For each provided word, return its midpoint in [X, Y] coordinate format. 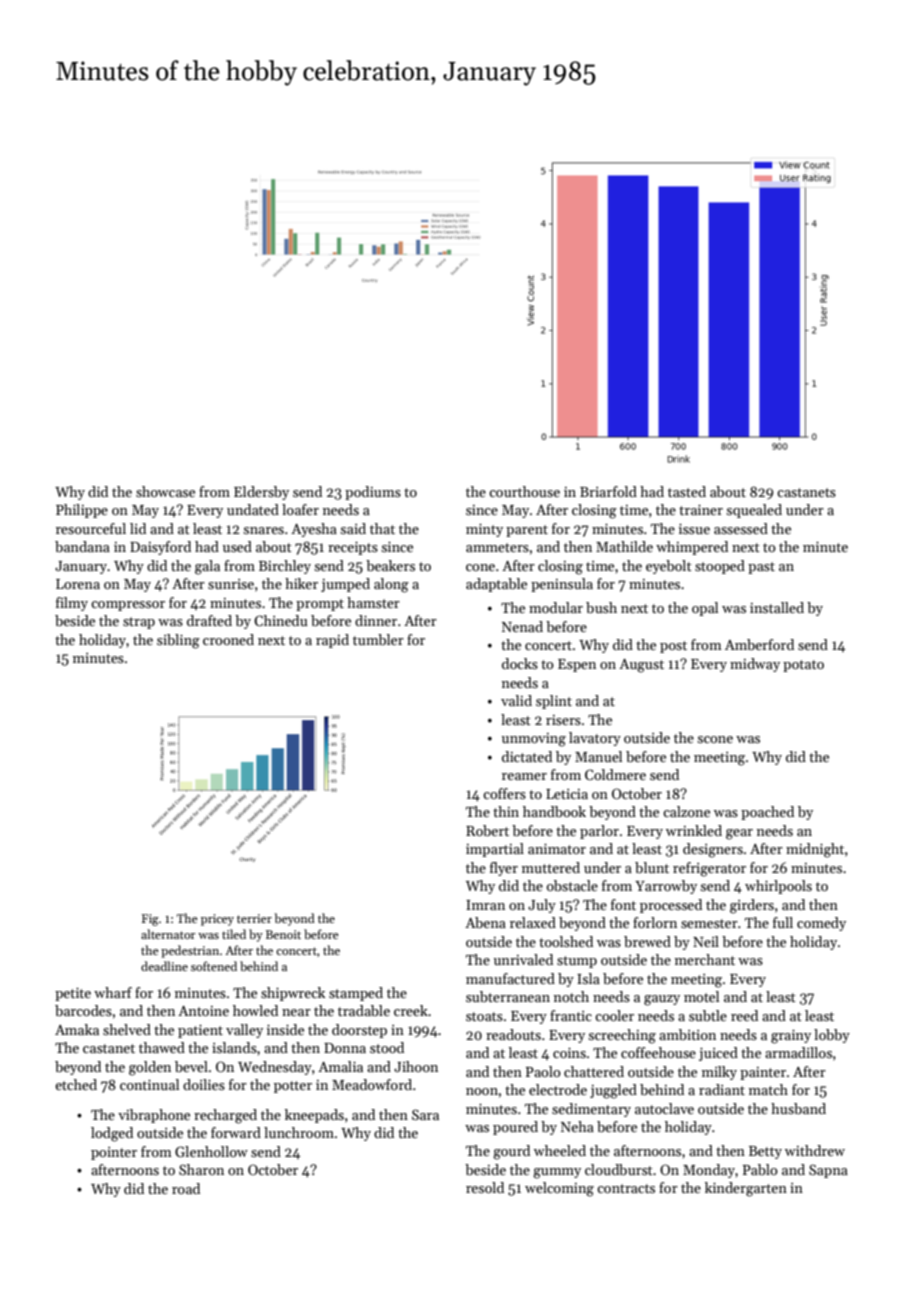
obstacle [572, 885]
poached [767, 813]
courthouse [524, 491]
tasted [687, 491]
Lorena [78, 584]
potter [293, 1087]
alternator [168, 934]
